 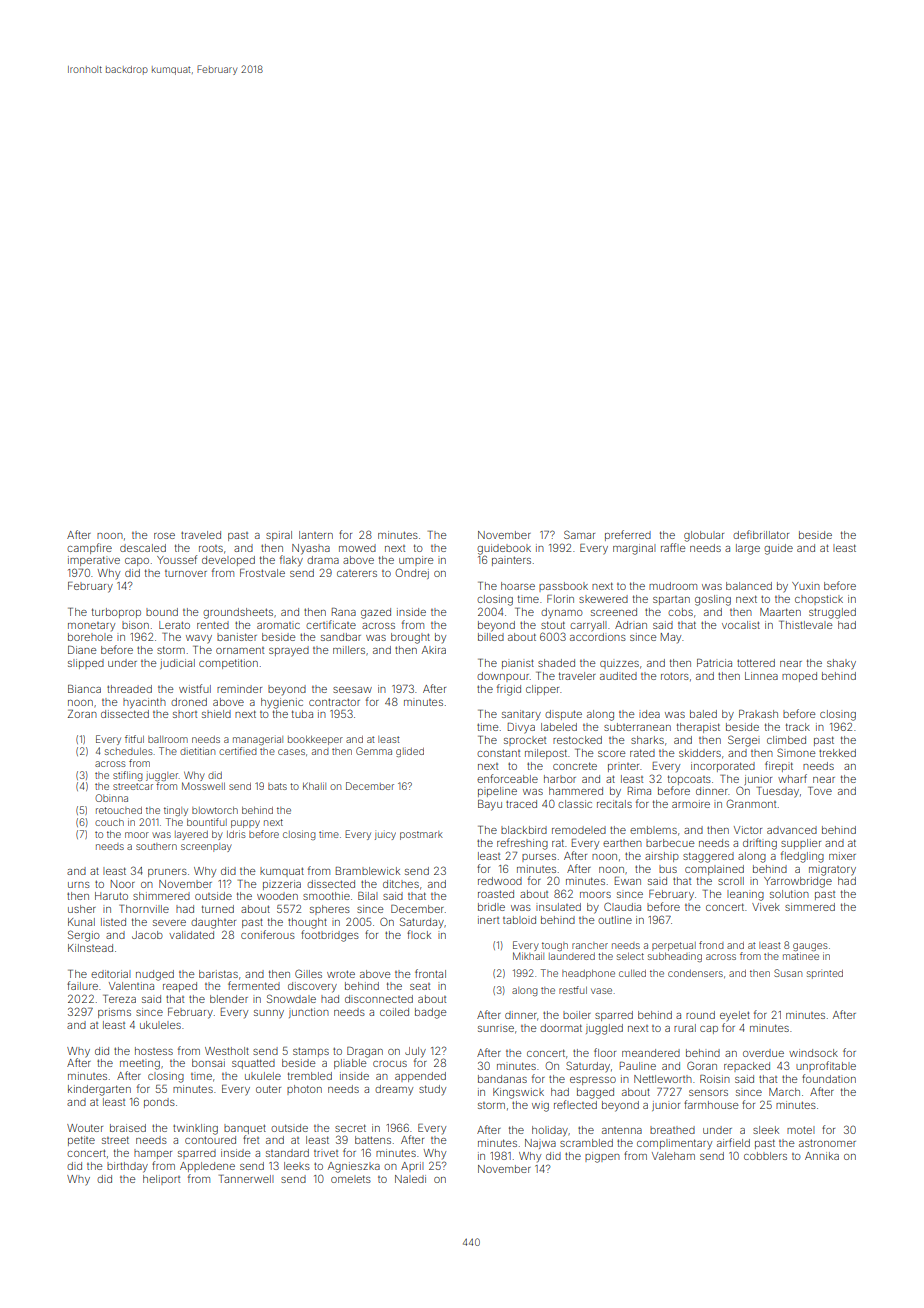 I want to click on Khalil, so click(x=314, y=786).
